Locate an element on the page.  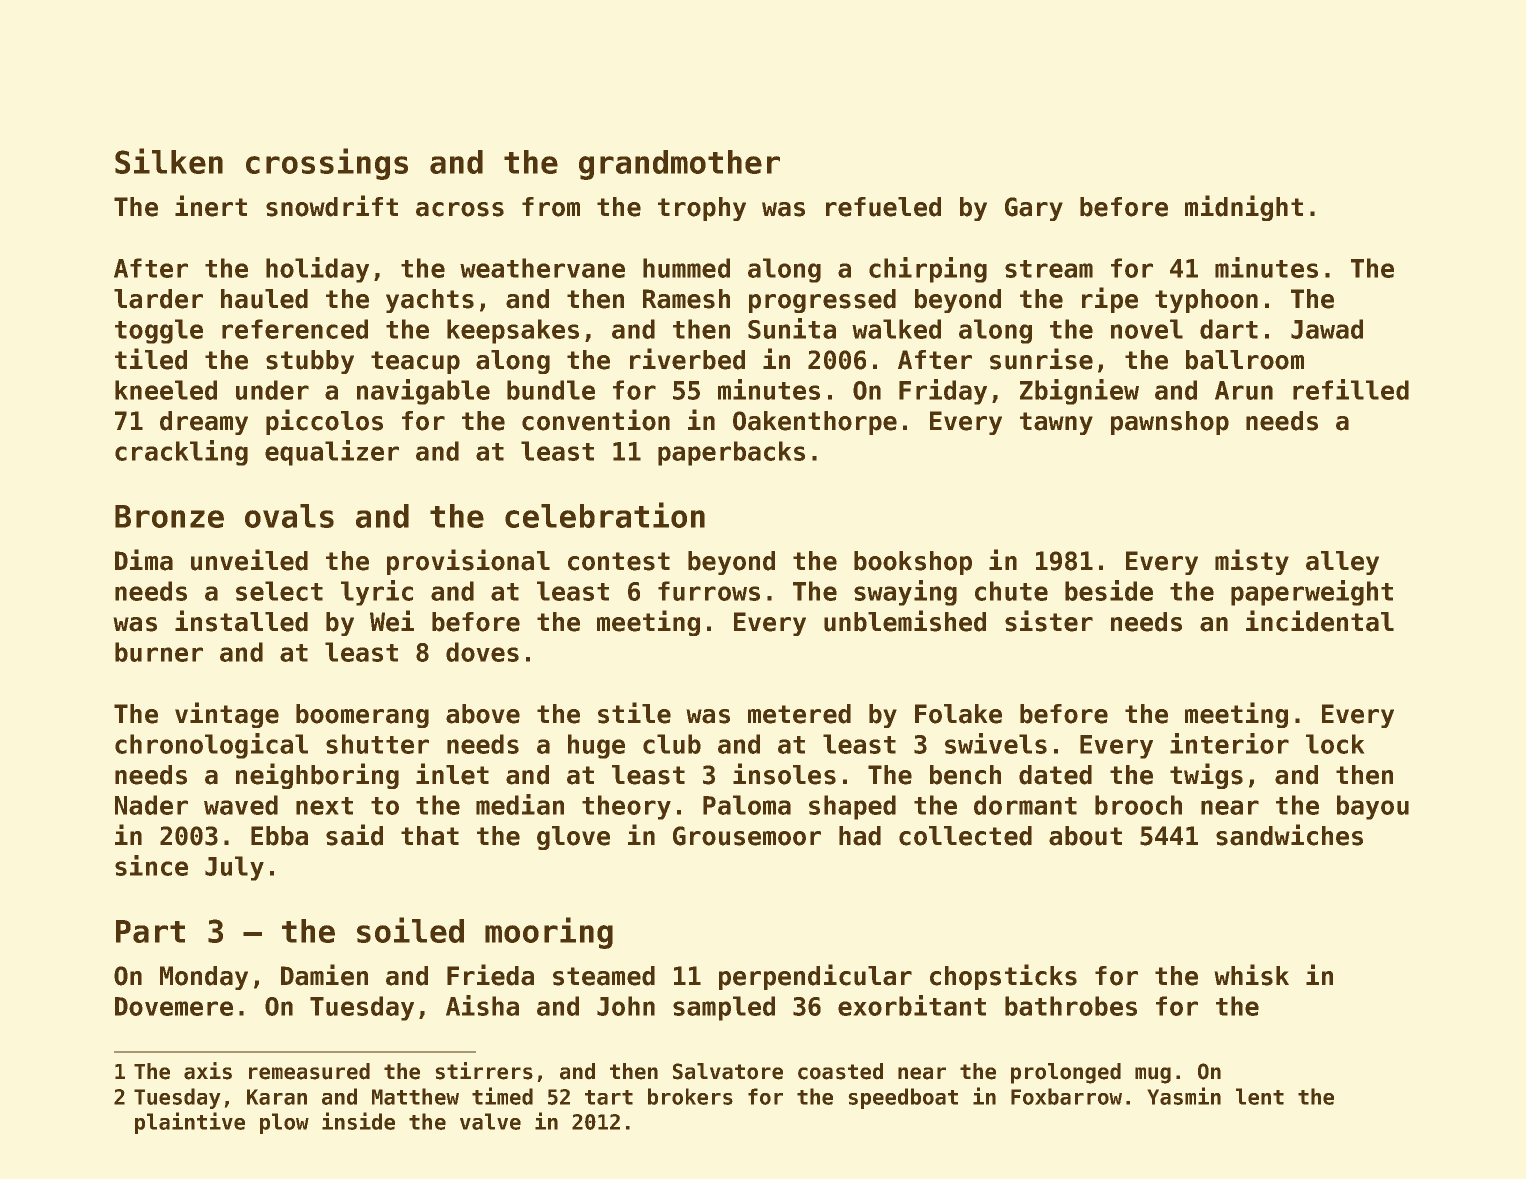
midnight is located at coordinates (1244, 208).
